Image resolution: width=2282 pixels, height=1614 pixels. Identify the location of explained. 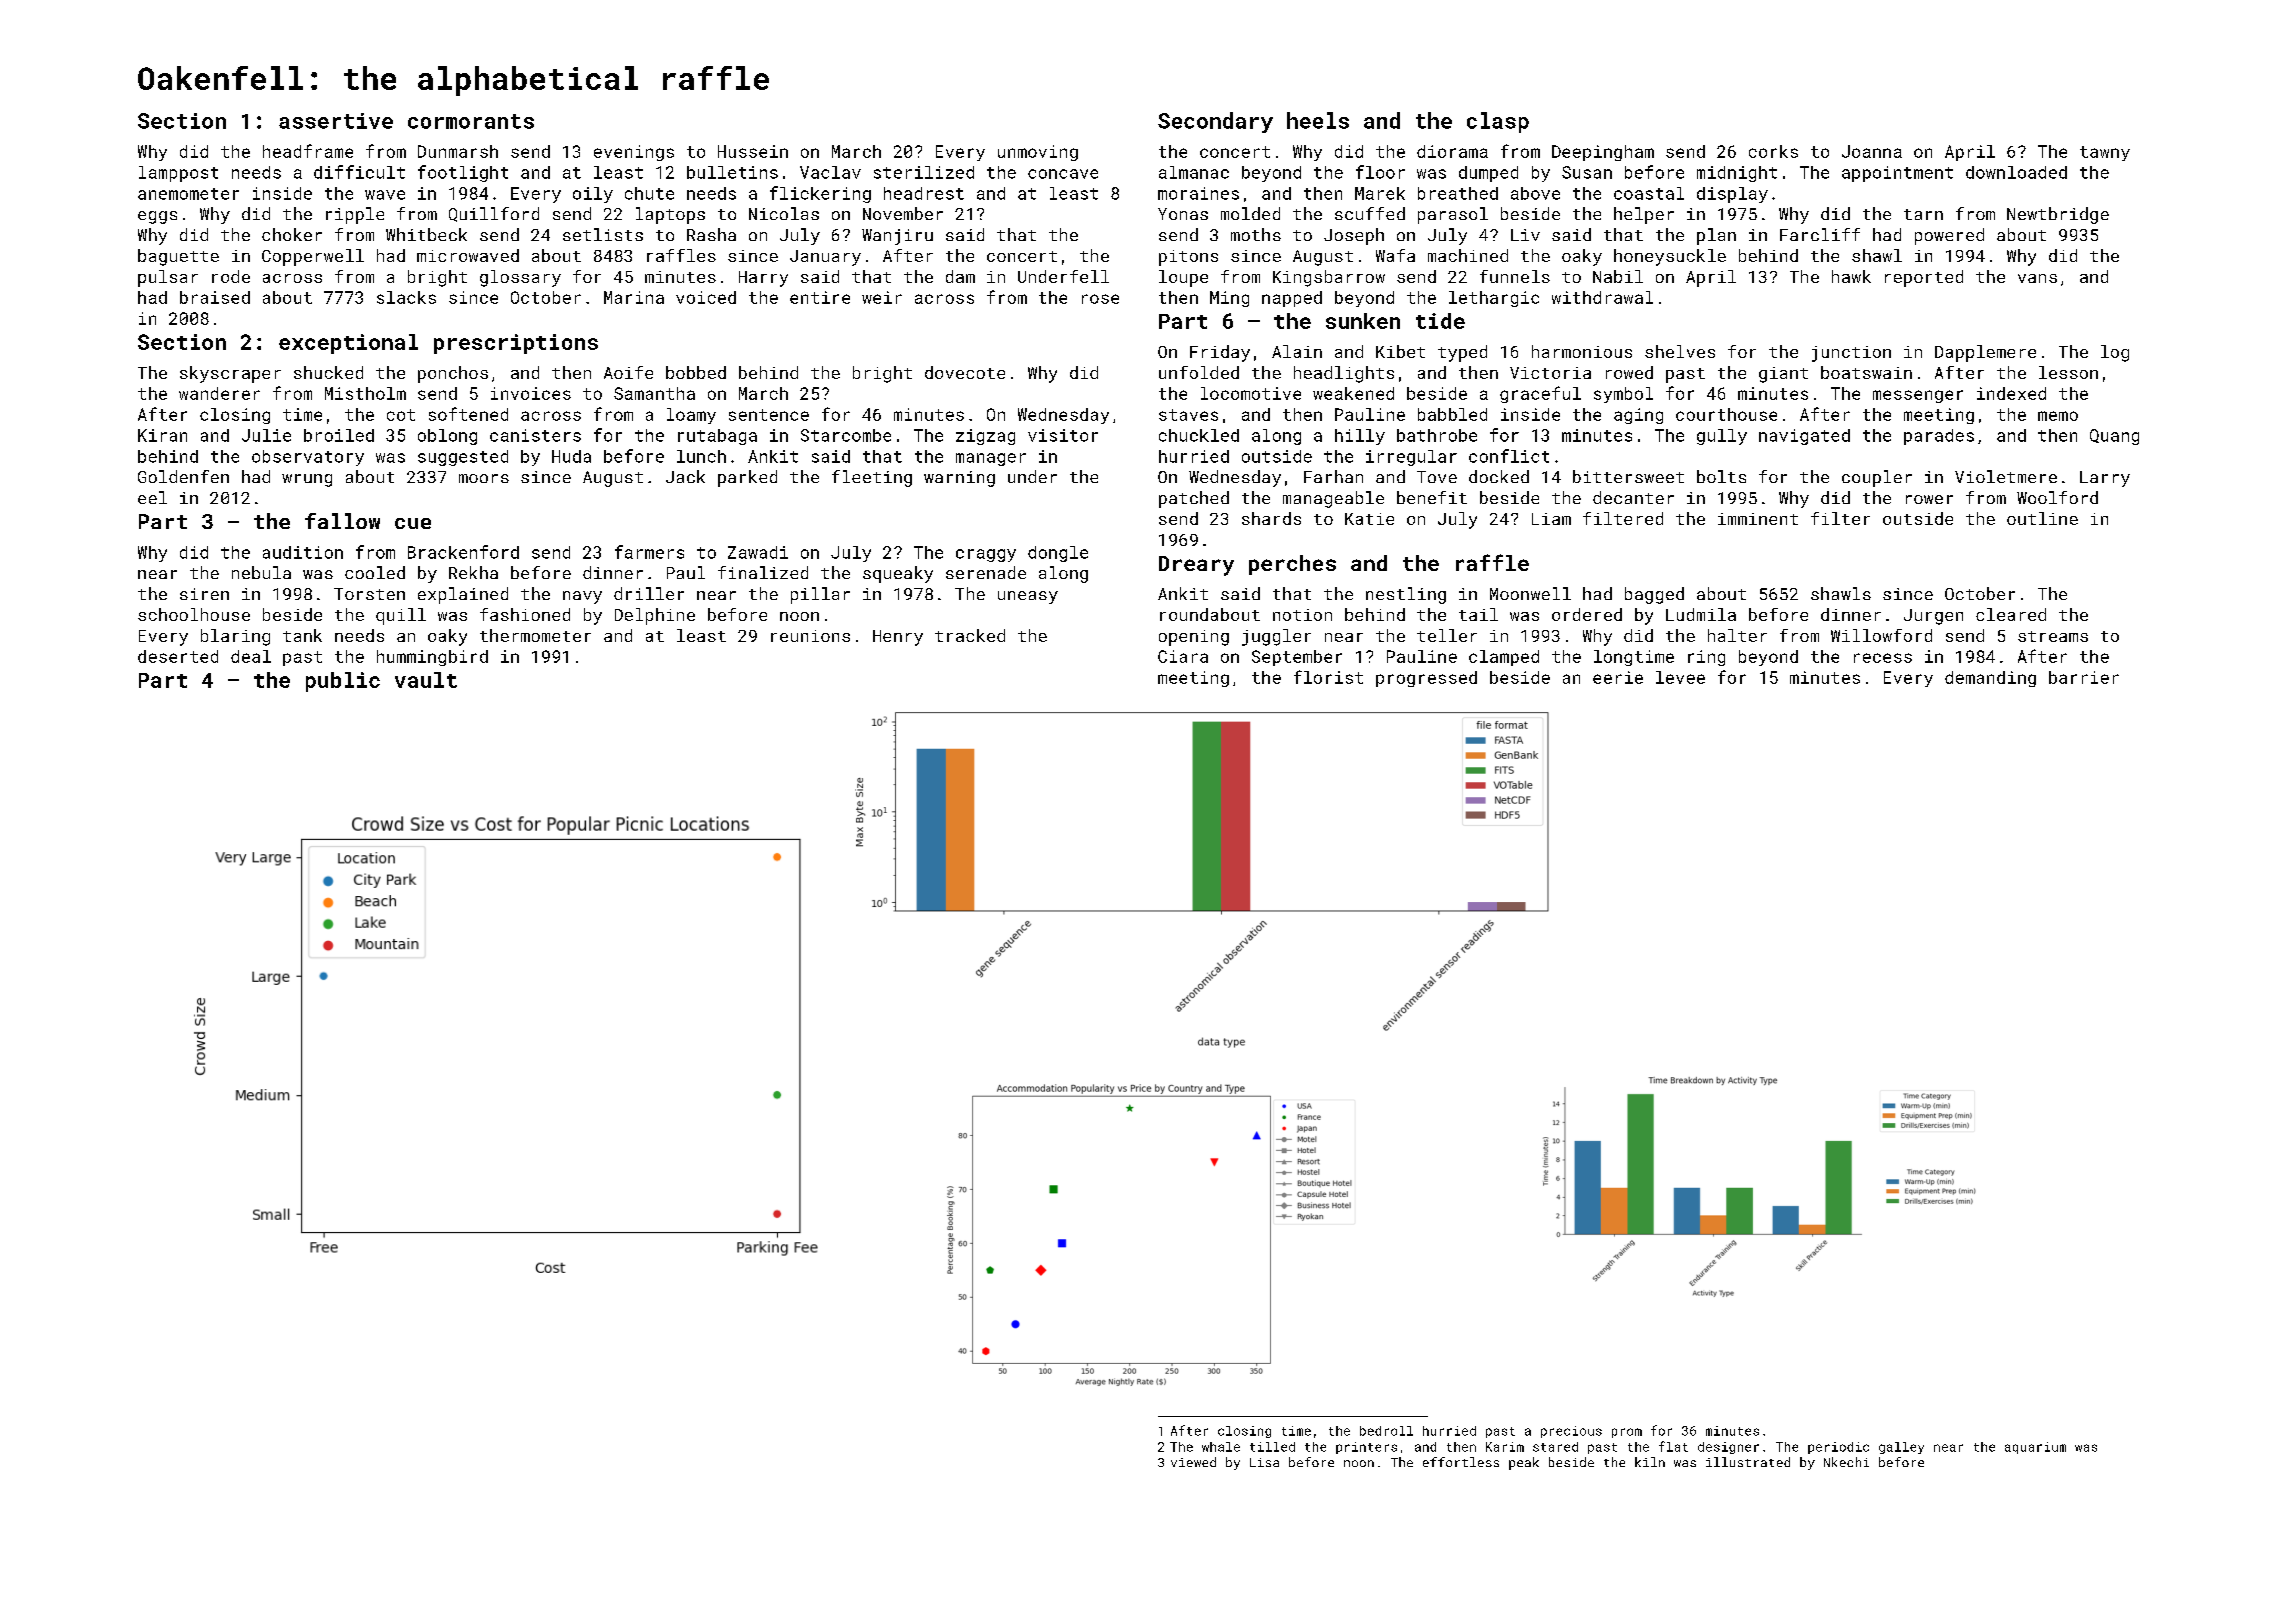
(463, 595).
